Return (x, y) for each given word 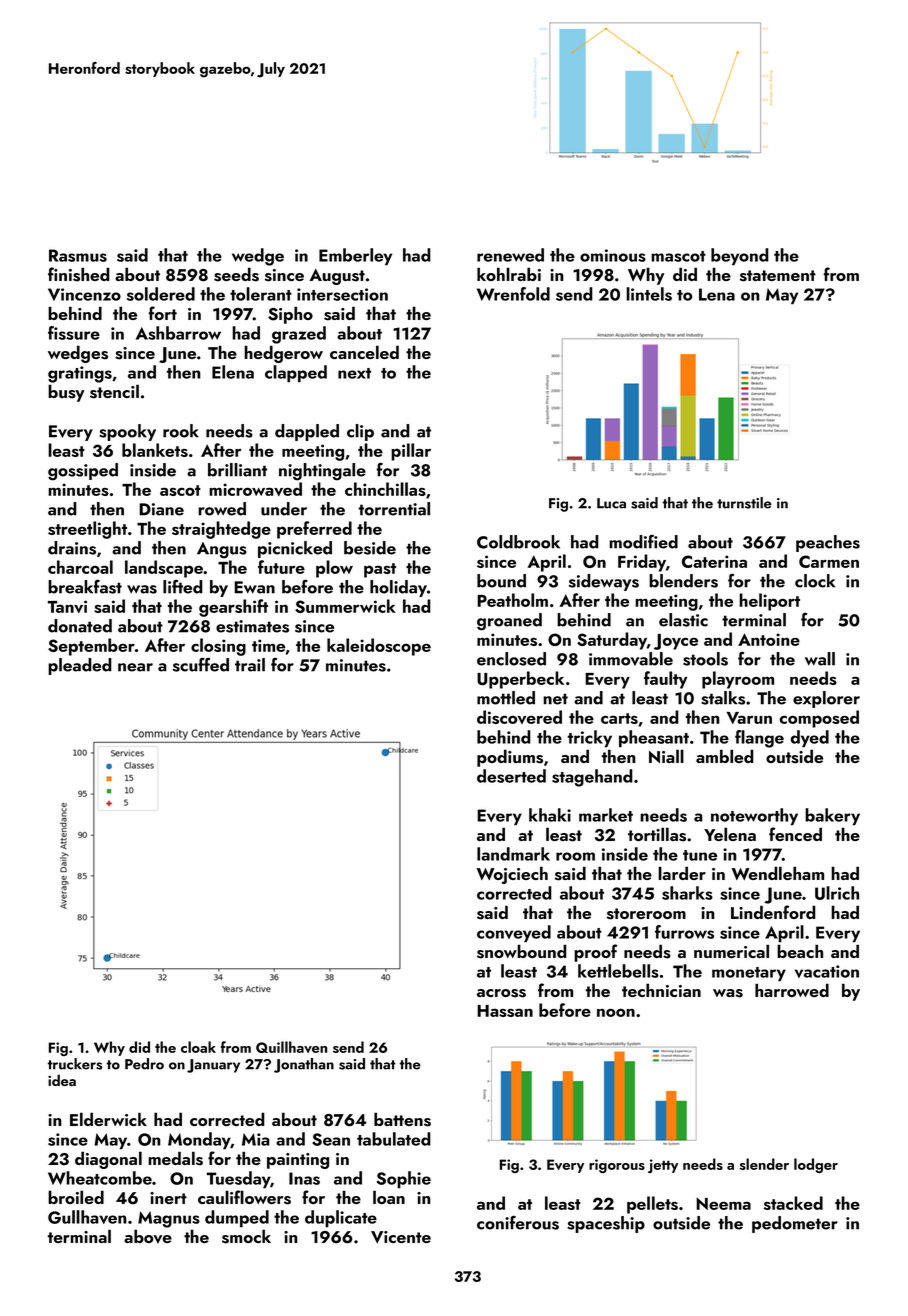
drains (72, 548)
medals (175, 1158)
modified (643, 542)
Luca (611, 503)
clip (360, 432)
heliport (769, 602)
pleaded (80, 666)
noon (616, 1013)
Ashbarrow (178, 333)
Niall (666, 756)
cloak (198, 1047)
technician (661, 990)
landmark (513, 854)
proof (595, 953)
